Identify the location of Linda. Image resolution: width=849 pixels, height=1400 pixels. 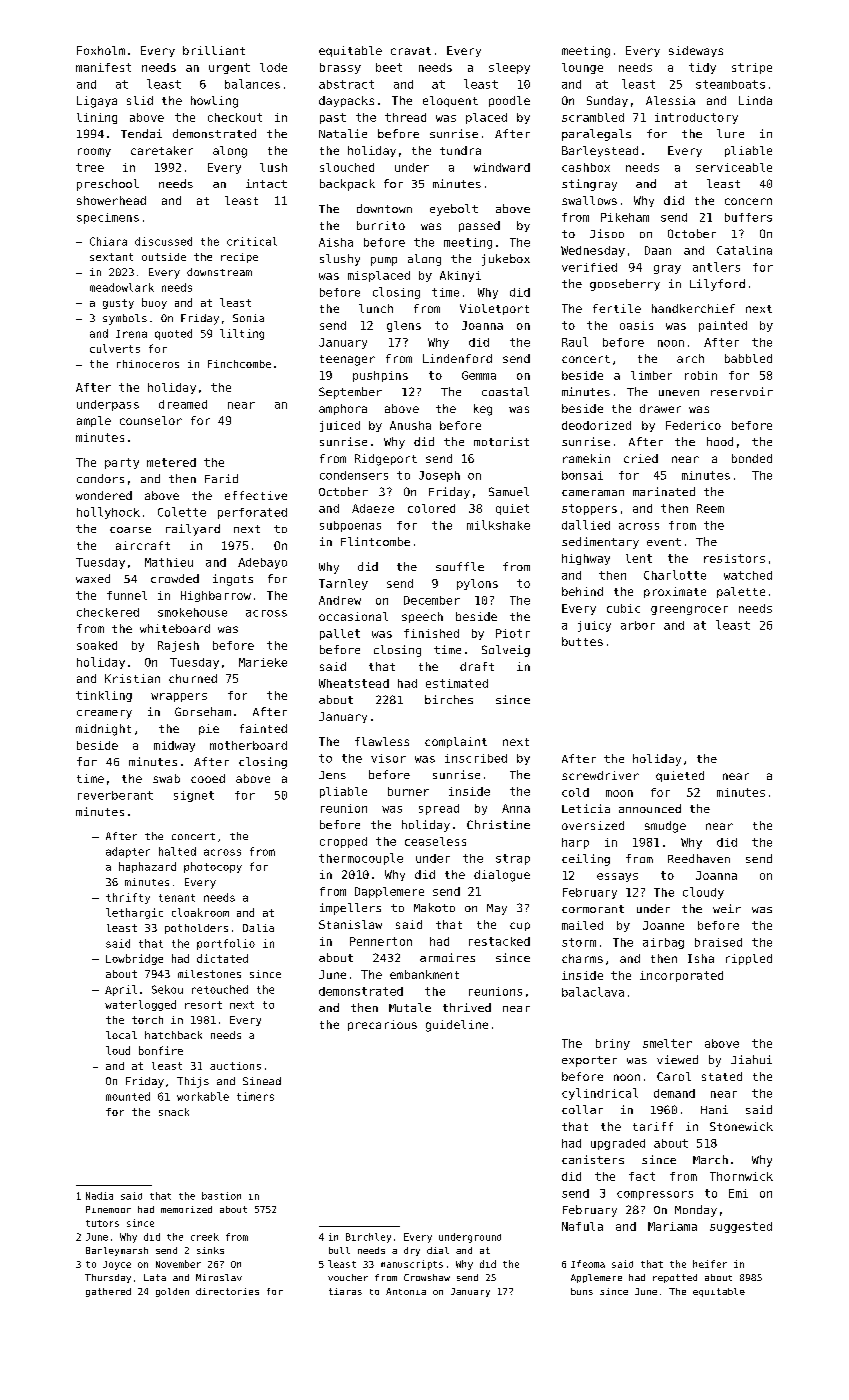
(755, 100).
